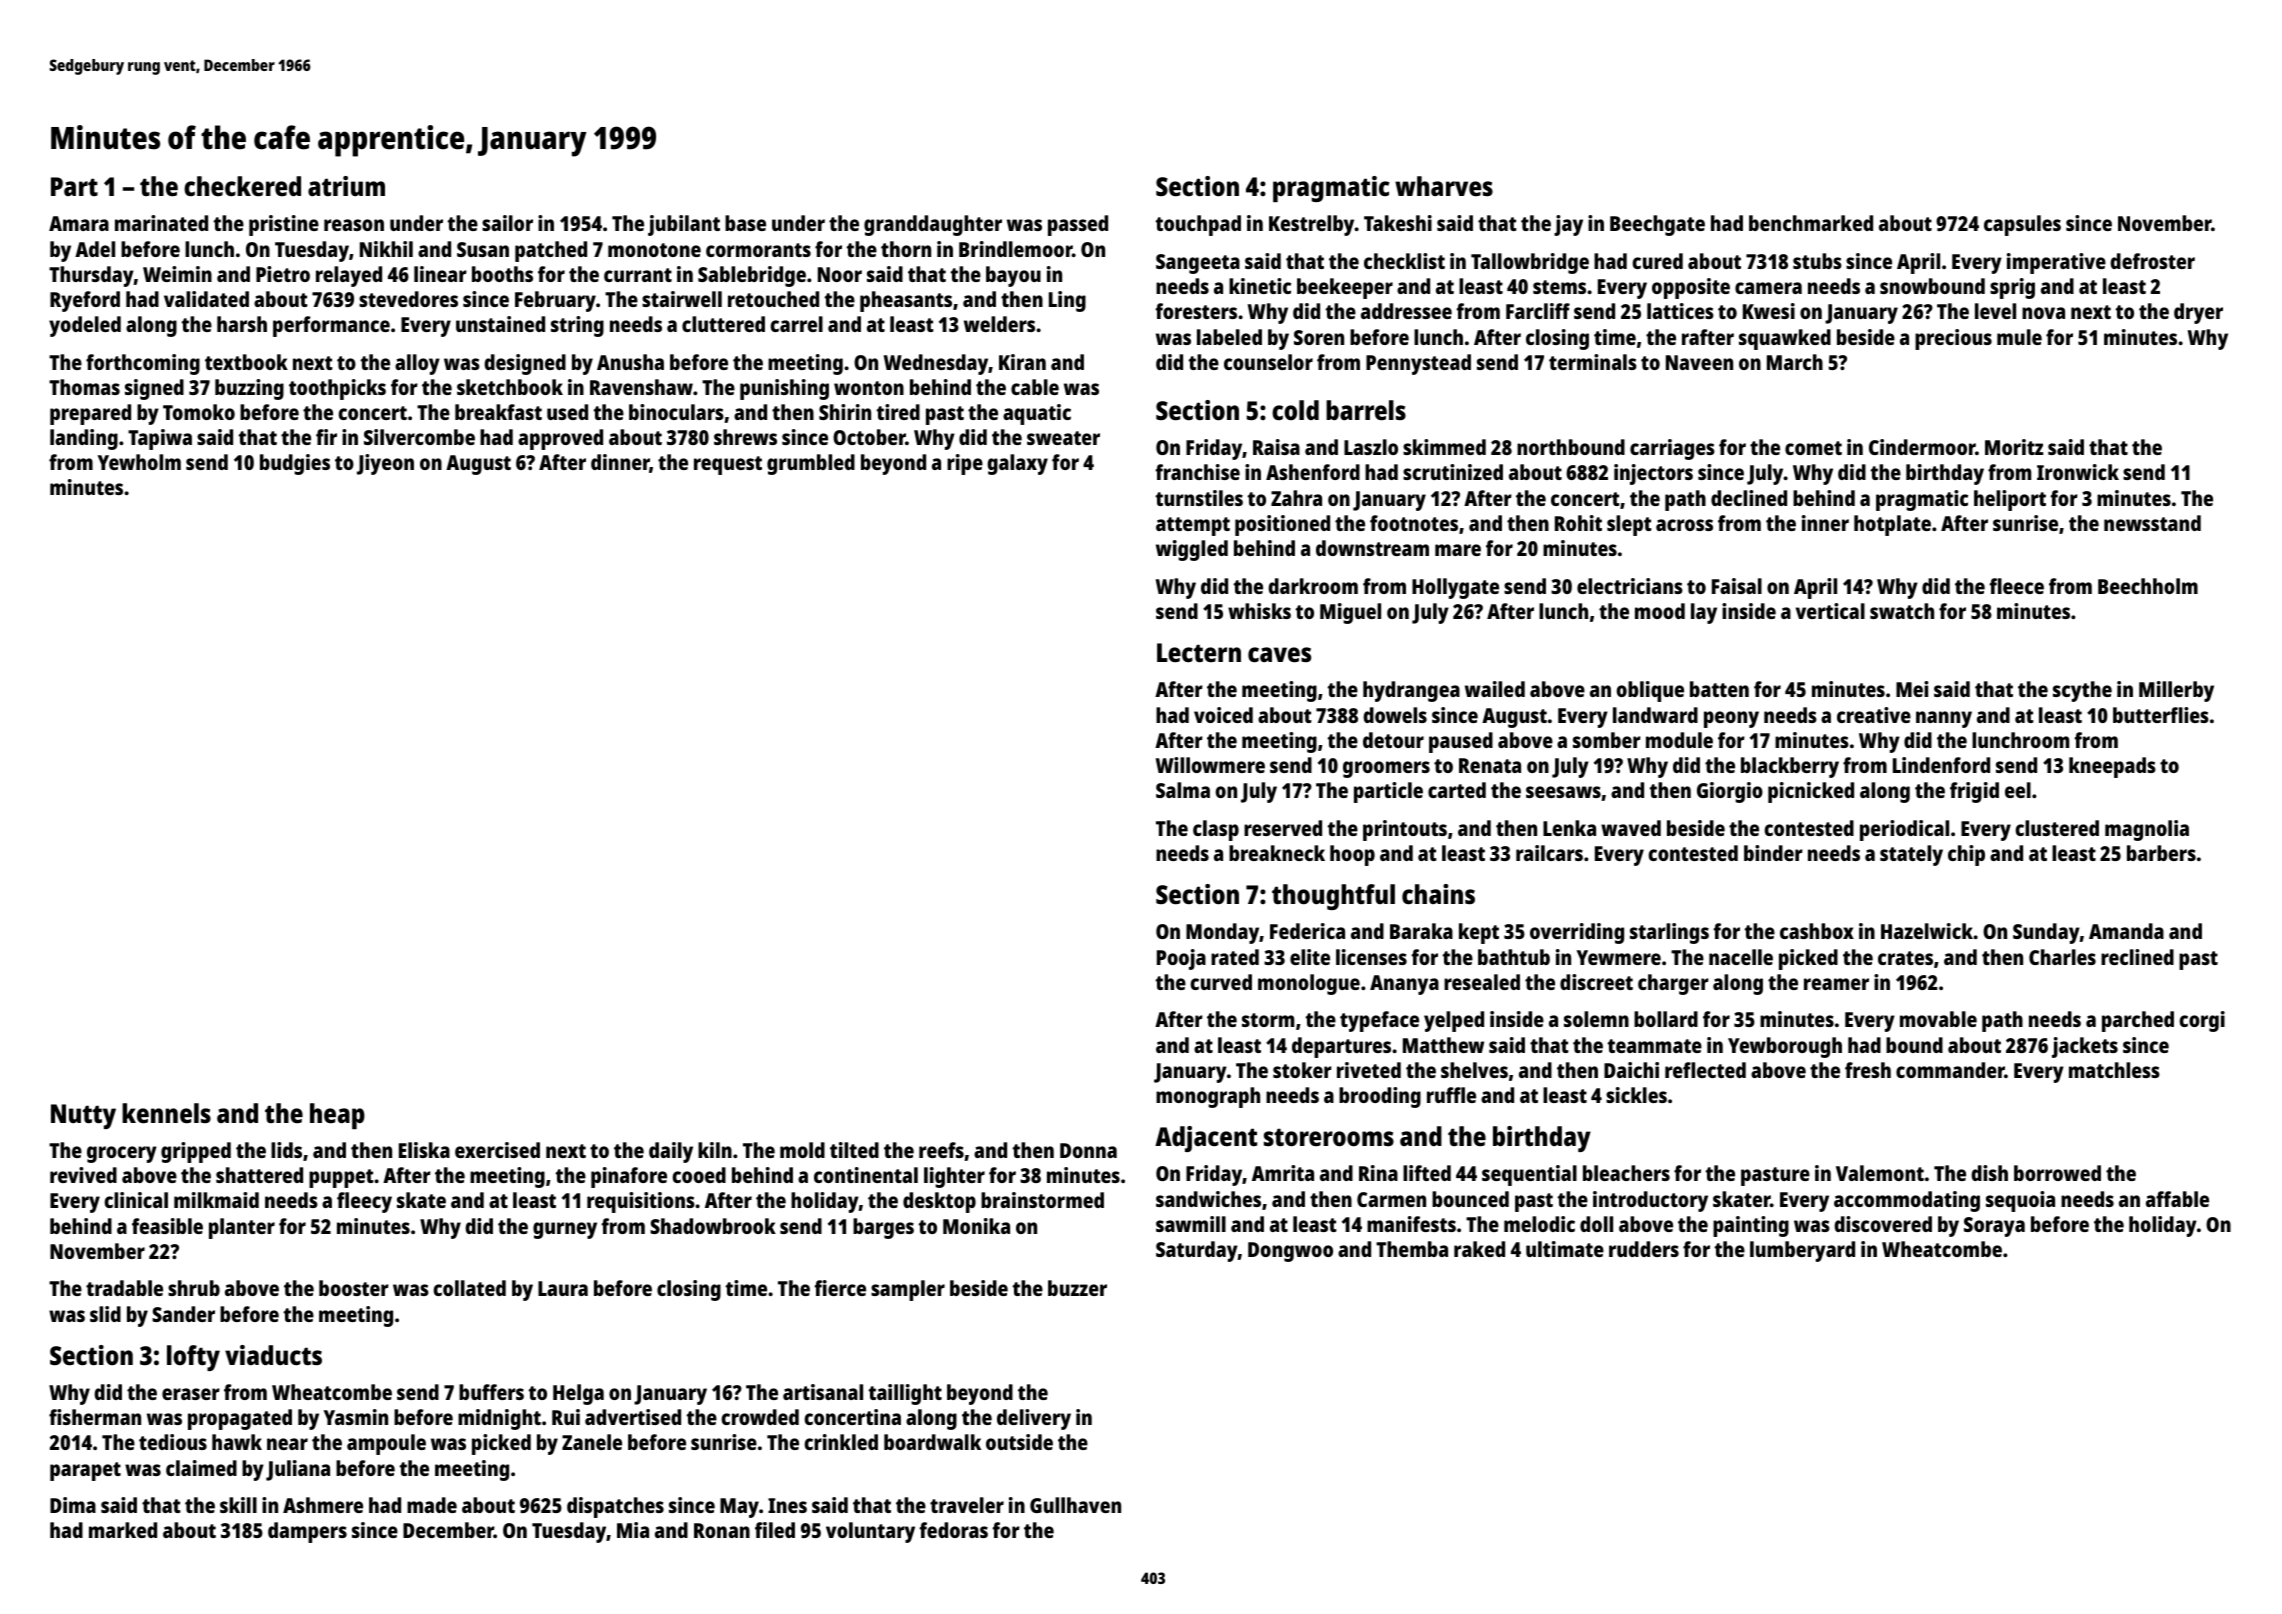 The image size is (2282, 1614). Describe the element at coordinates (246, 362) in the screenshot. I see `textbook` at that location.
